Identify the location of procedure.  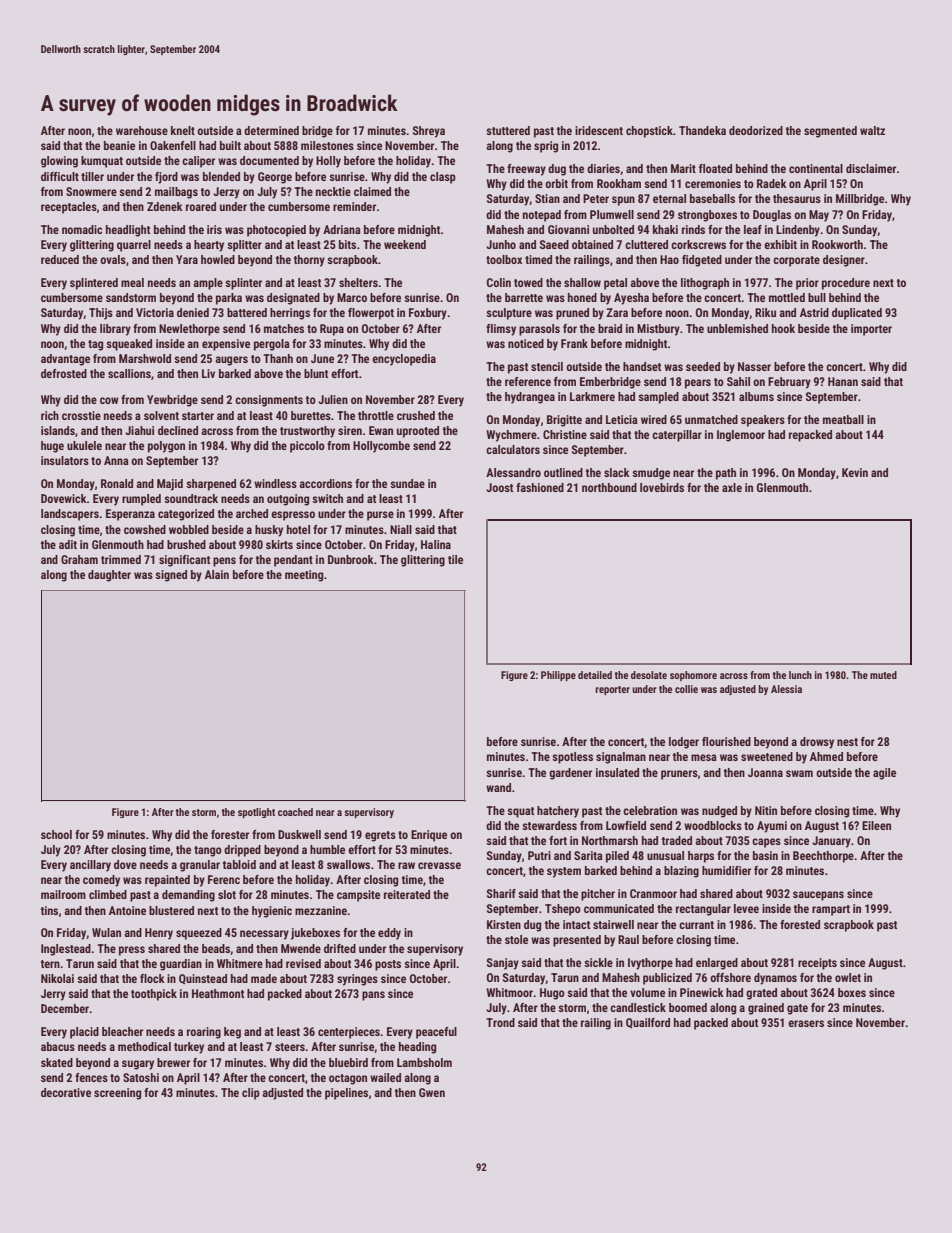
(846, 284).
